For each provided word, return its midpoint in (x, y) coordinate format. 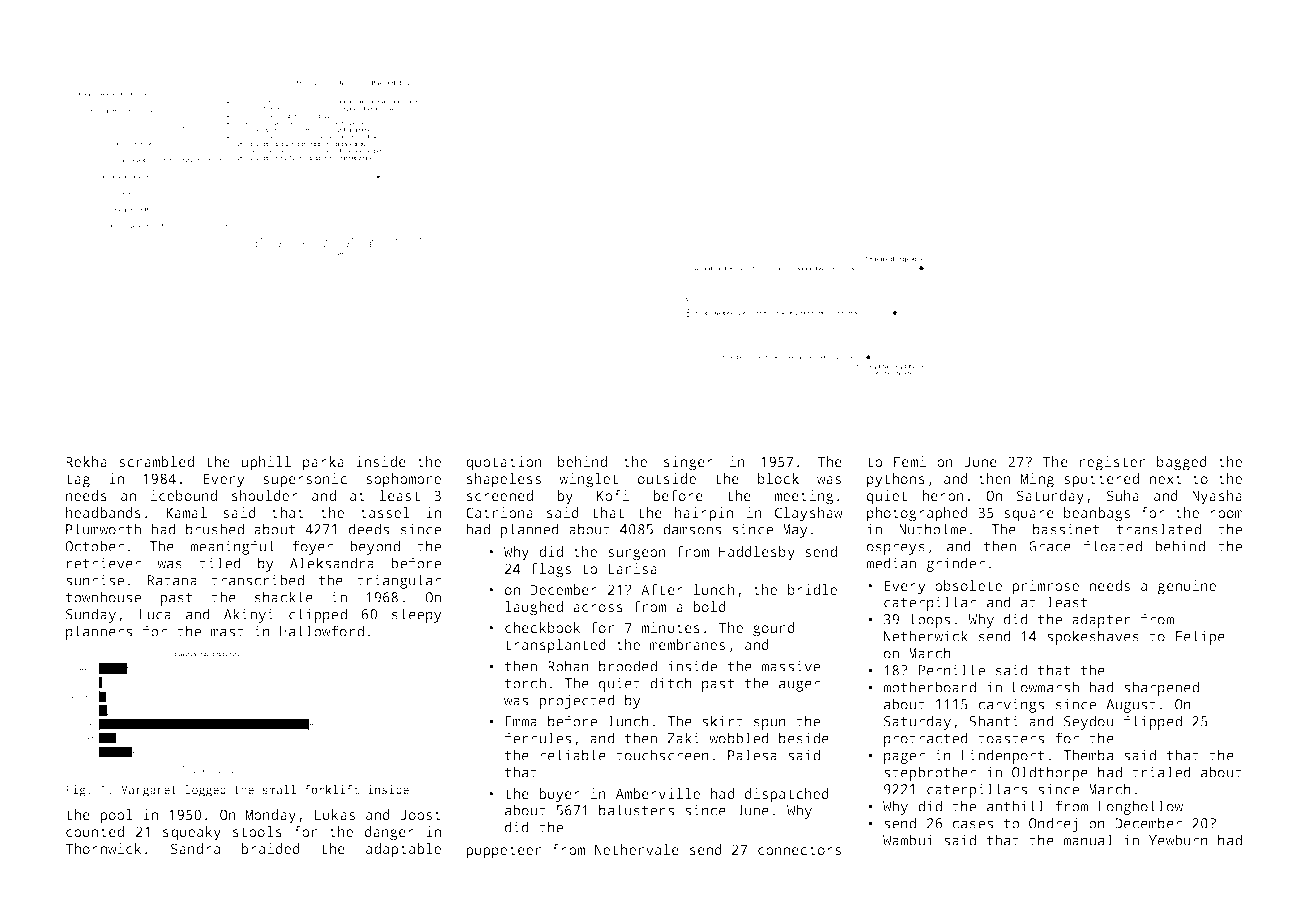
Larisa (632, 568)
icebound (184, 495)
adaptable (403, 850)
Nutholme (932, 529)
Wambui (908, 840)
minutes (670, 627)
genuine (1186, 587)
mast (227, 632)
